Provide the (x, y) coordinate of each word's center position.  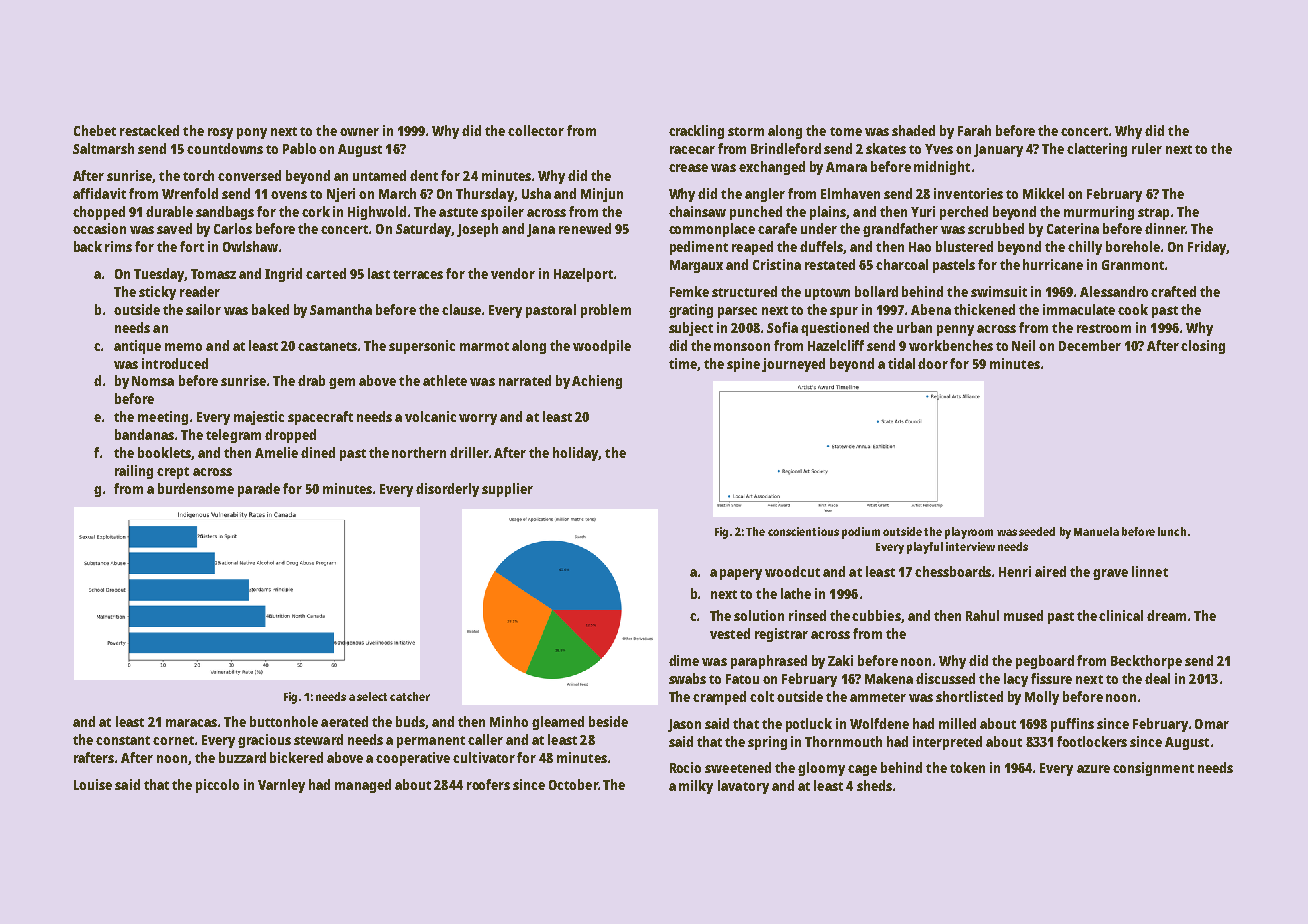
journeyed (793, 365)
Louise (93, 784)
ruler (1147, 148)
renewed (585, 228)
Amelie (276, 452)
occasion (99, 228)
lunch (1172, 531)
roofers (488, 784)
